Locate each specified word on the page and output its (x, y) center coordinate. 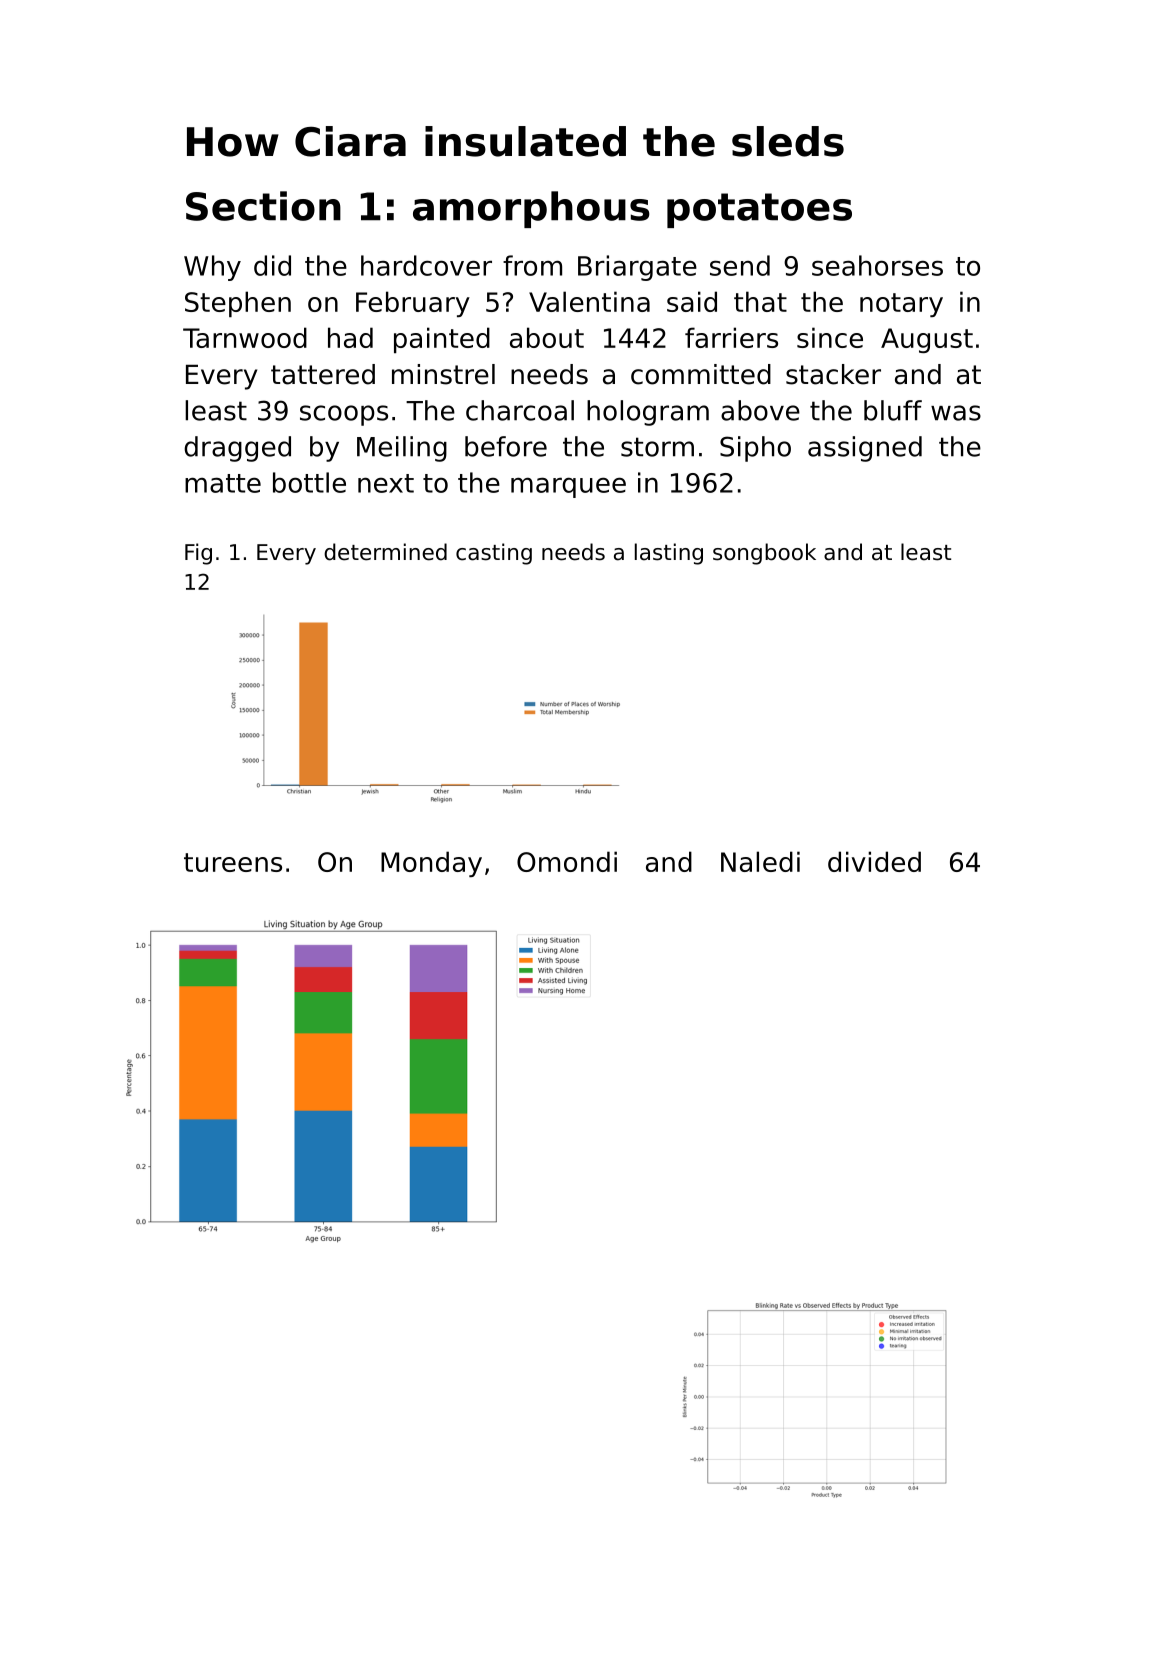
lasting (669, 554)
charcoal (520, 410)
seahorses (877, 265)
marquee (568, 487)
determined (385, 552)
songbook (764, 554)
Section (263, 206)
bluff (893, 410)
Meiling (402, 449)
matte (223, 483)
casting (494, 554)
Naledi (760, 861)
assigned (865, 449)
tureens (233, 862)
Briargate (637, 268)
